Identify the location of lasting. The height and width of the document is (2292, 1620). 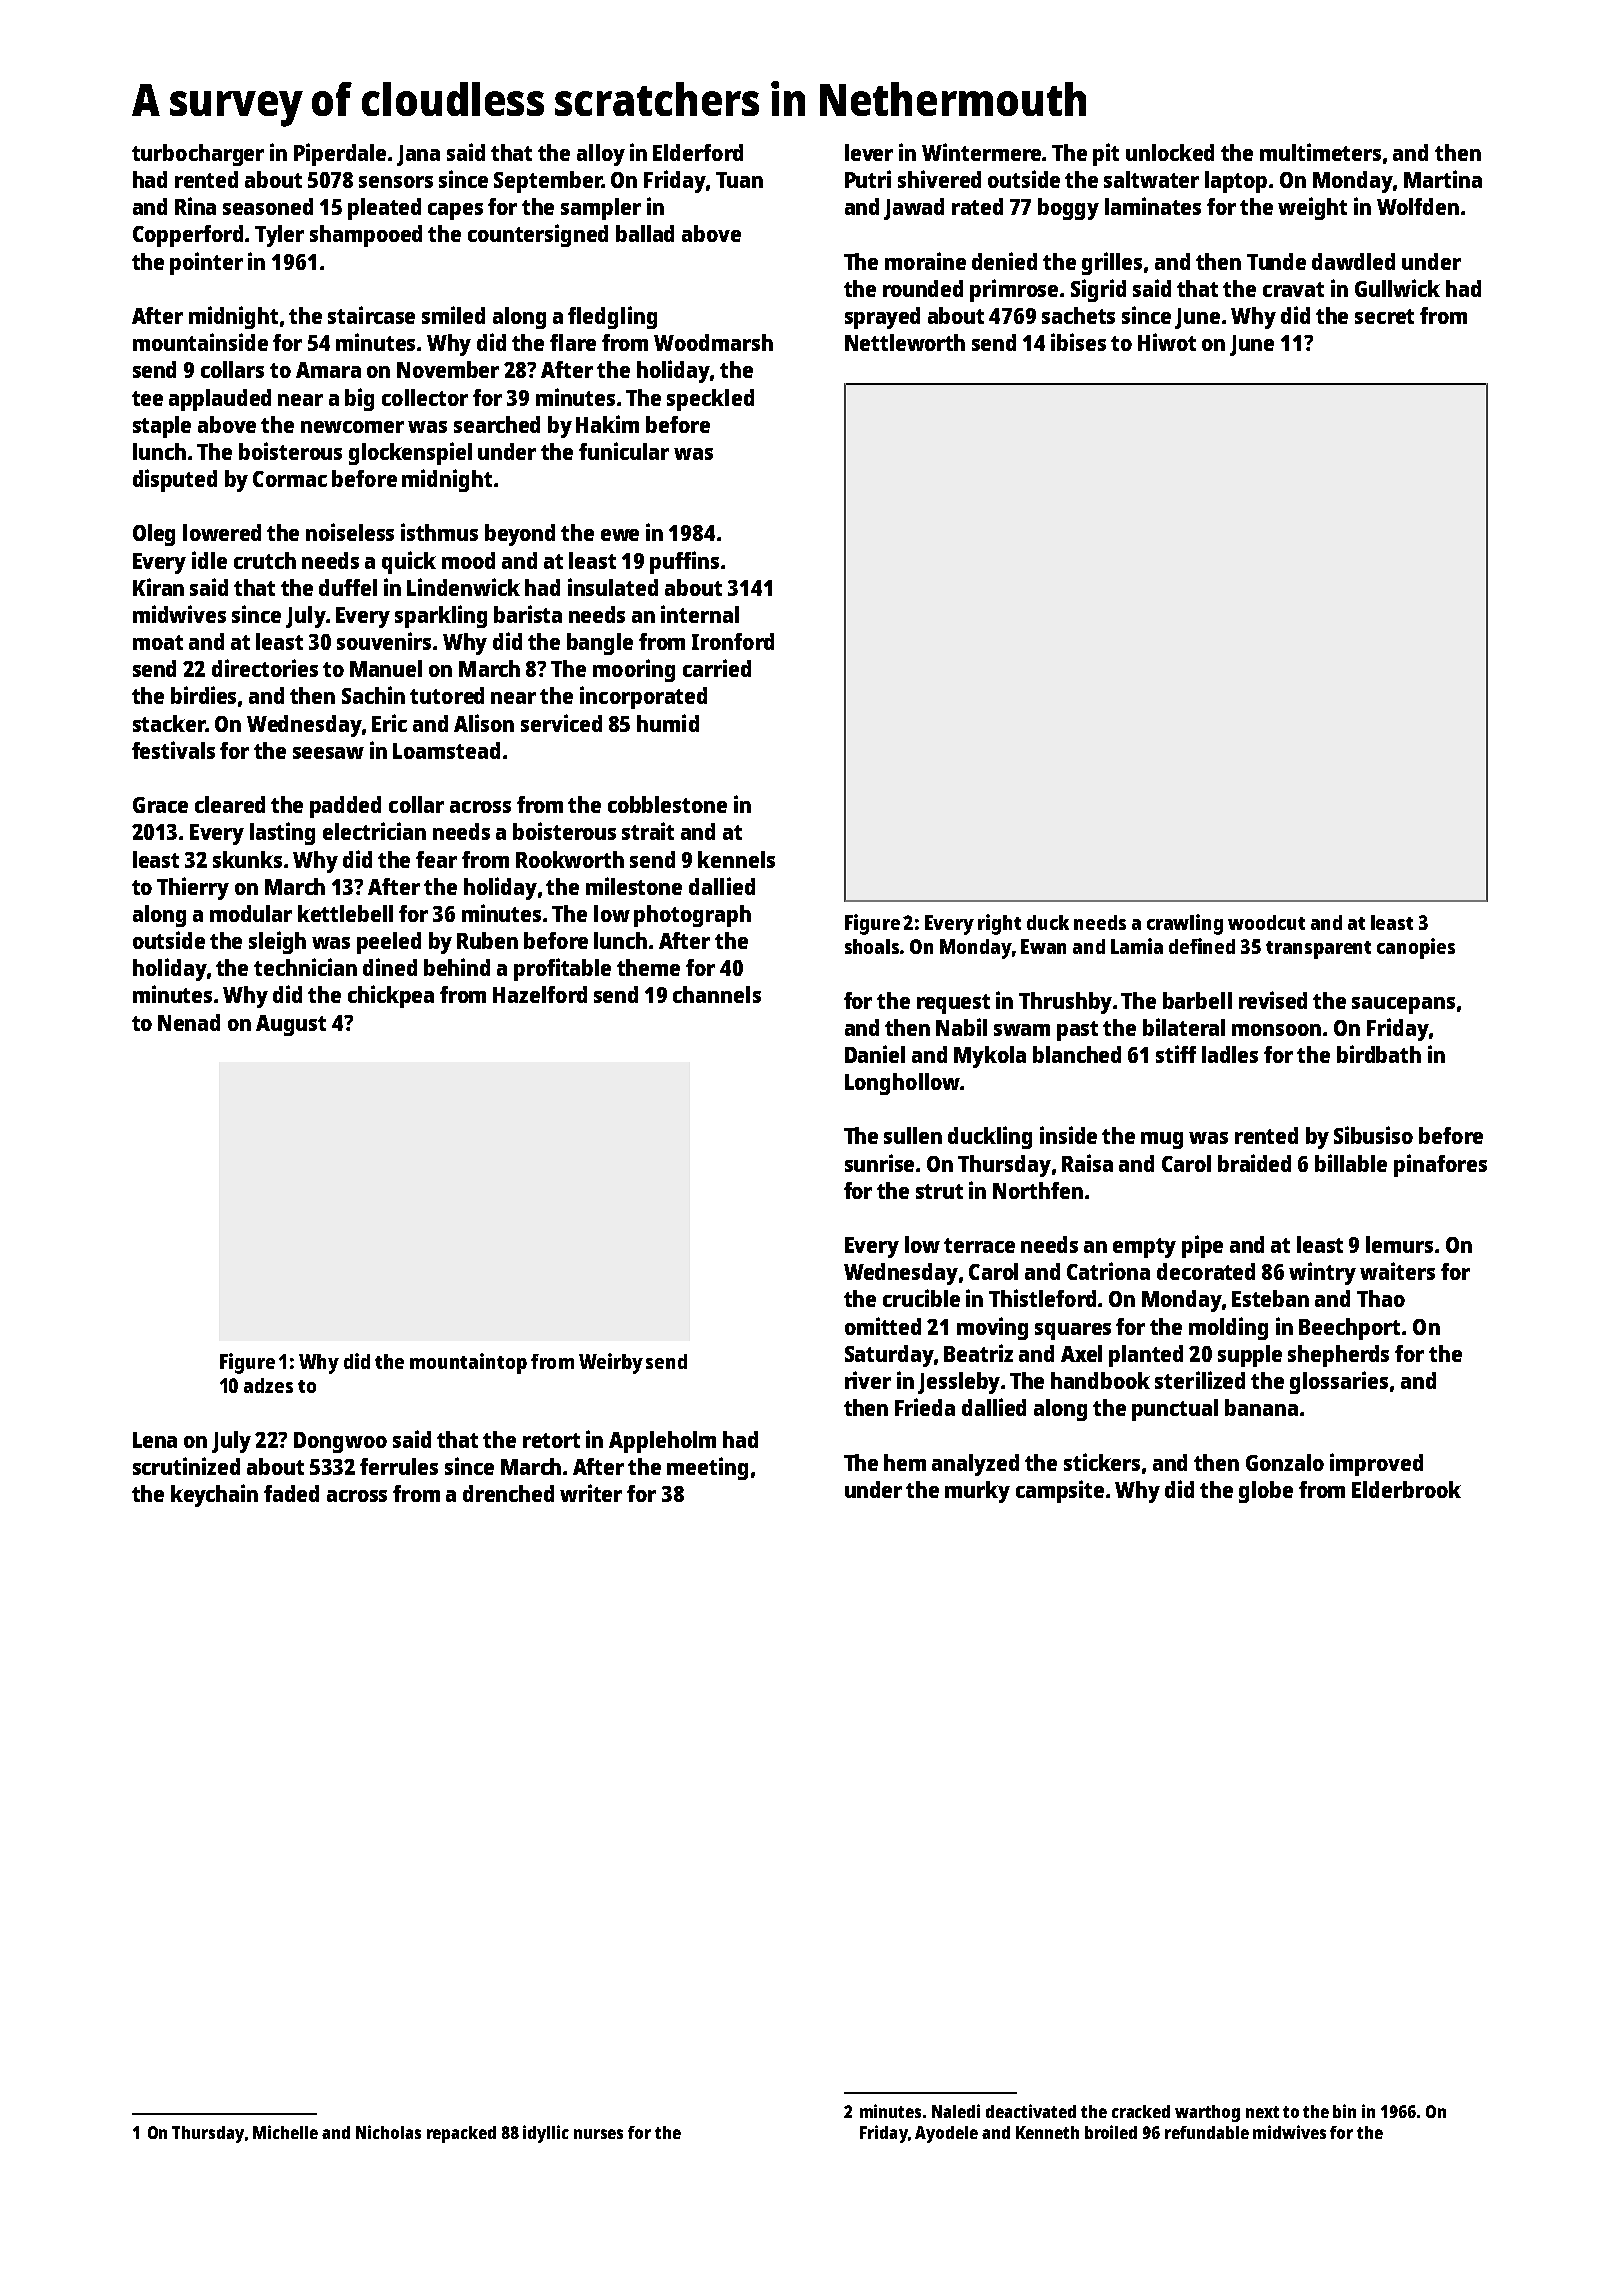
(282, 833).
